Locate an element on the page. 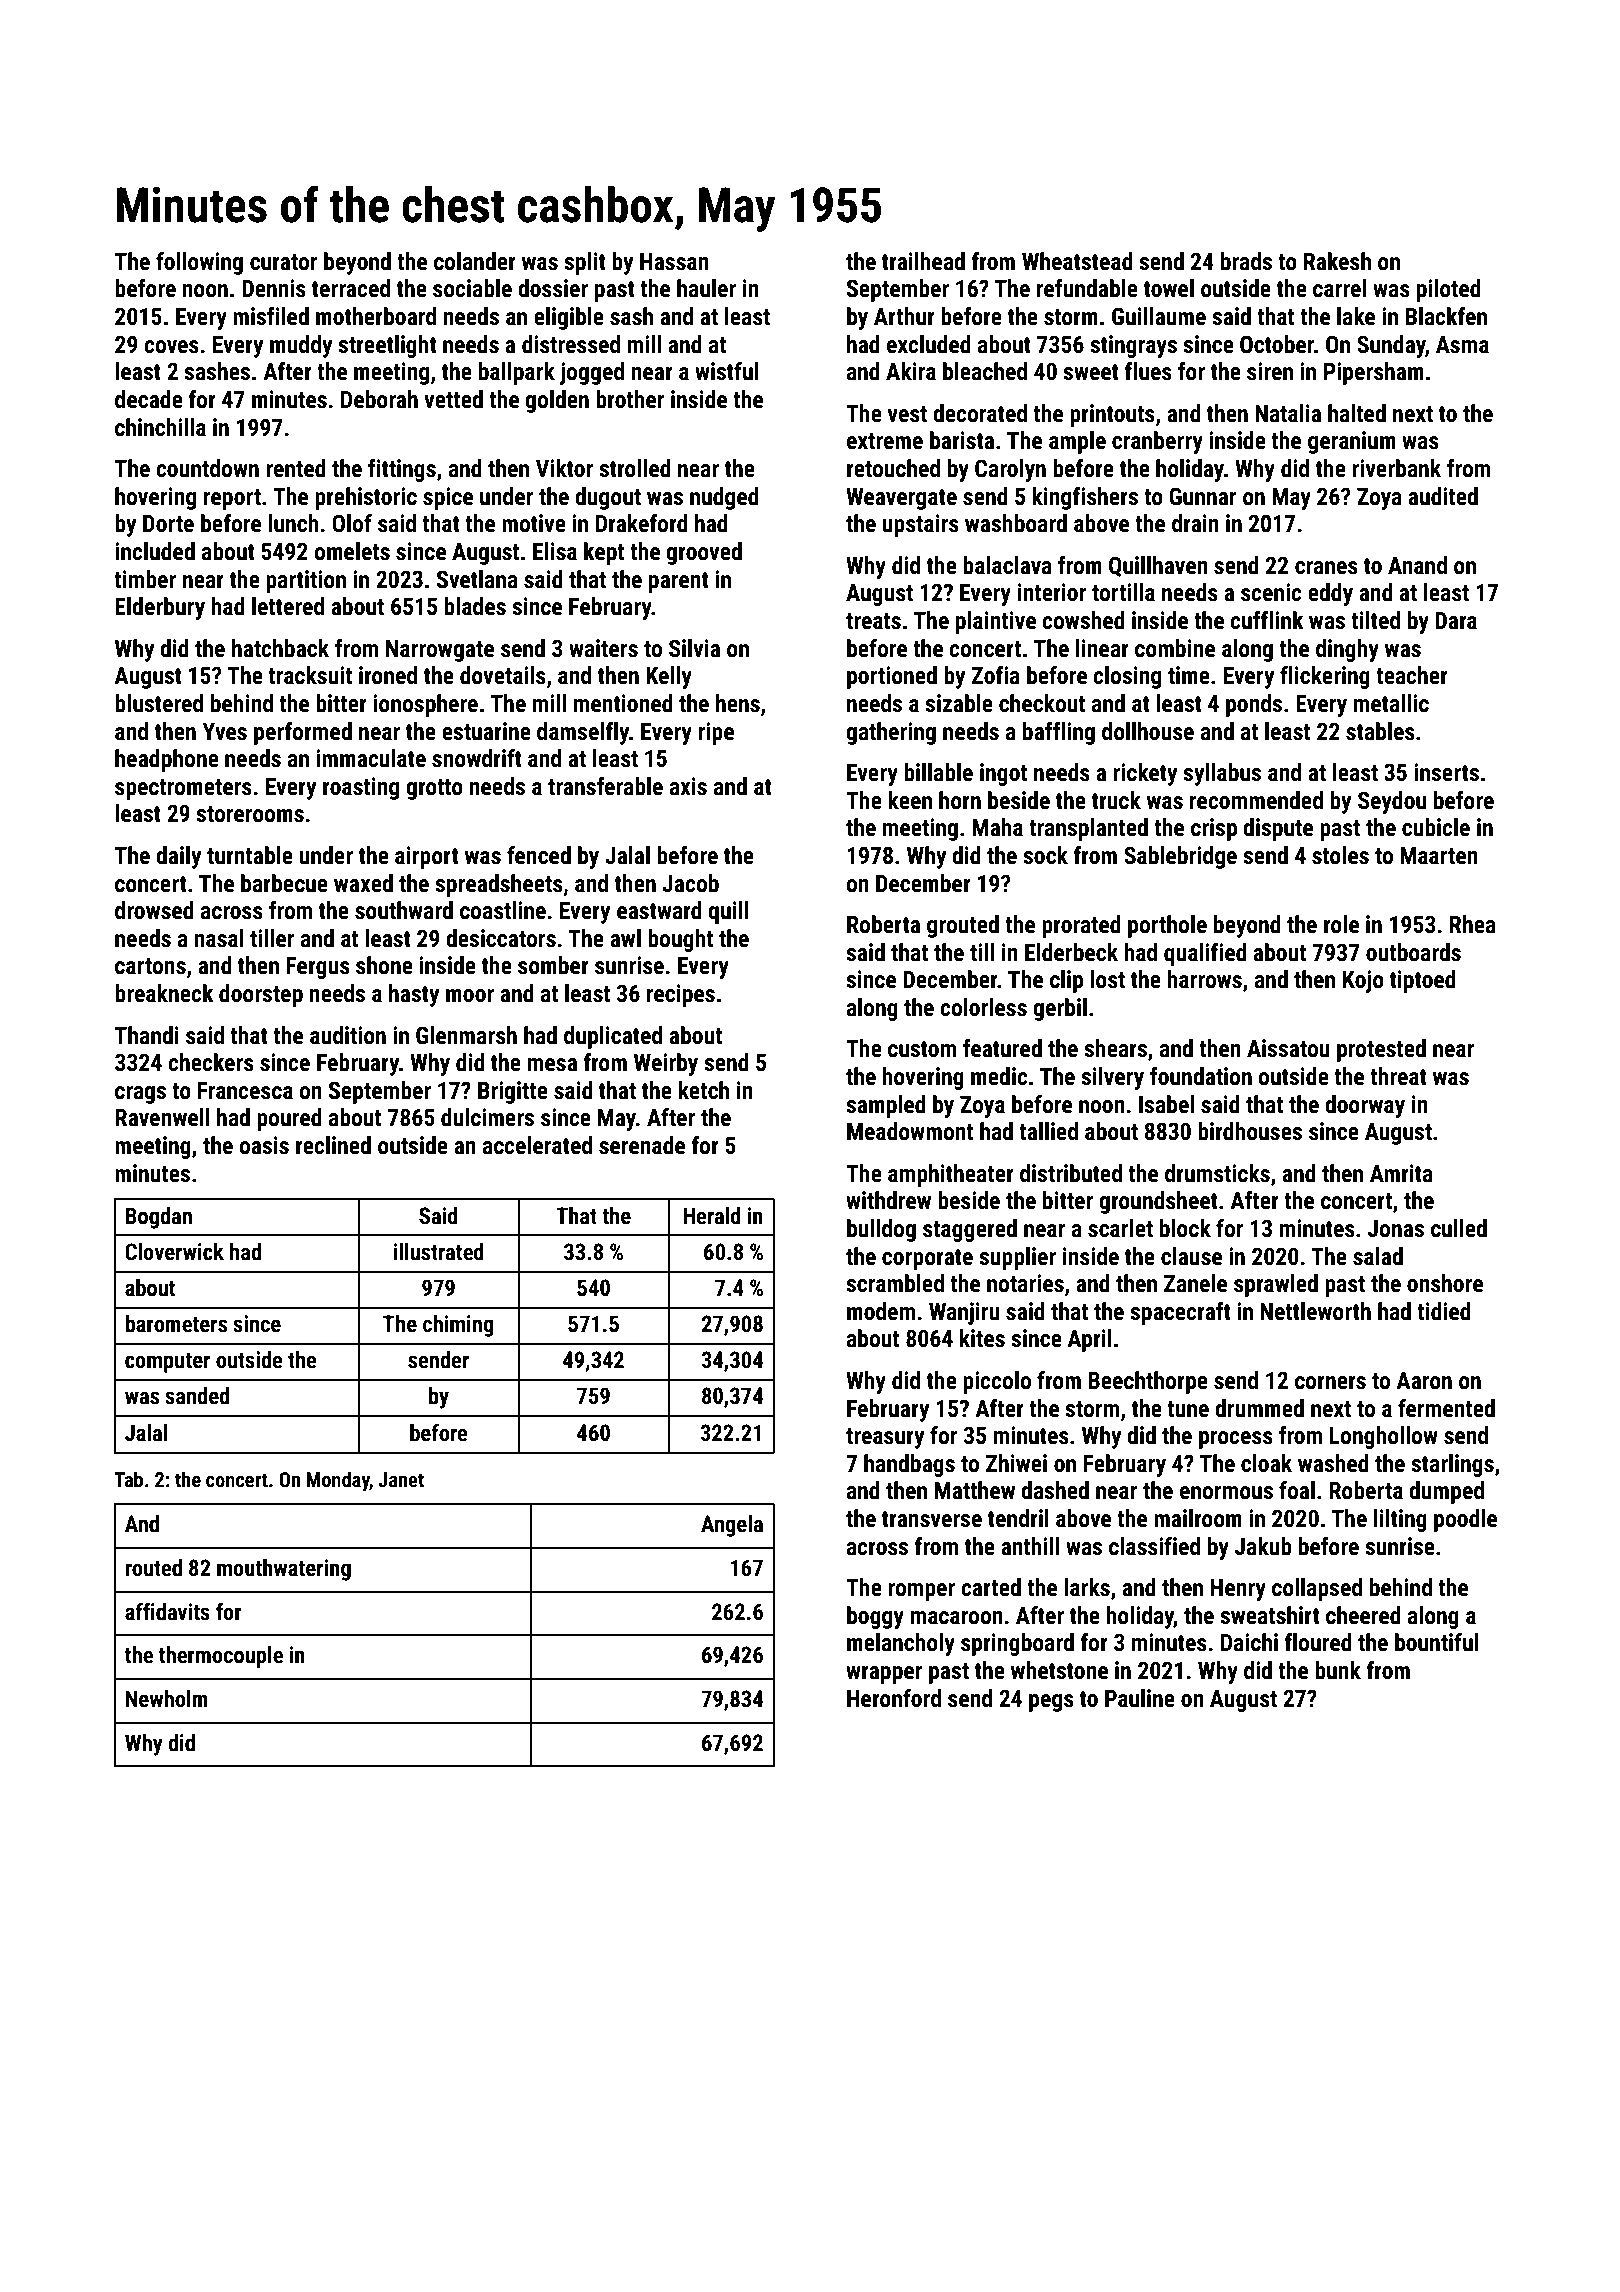 Image resolution: width=1620 pixels, height=2292 pixels. riverbank is located at coordinates (1396, 468).
